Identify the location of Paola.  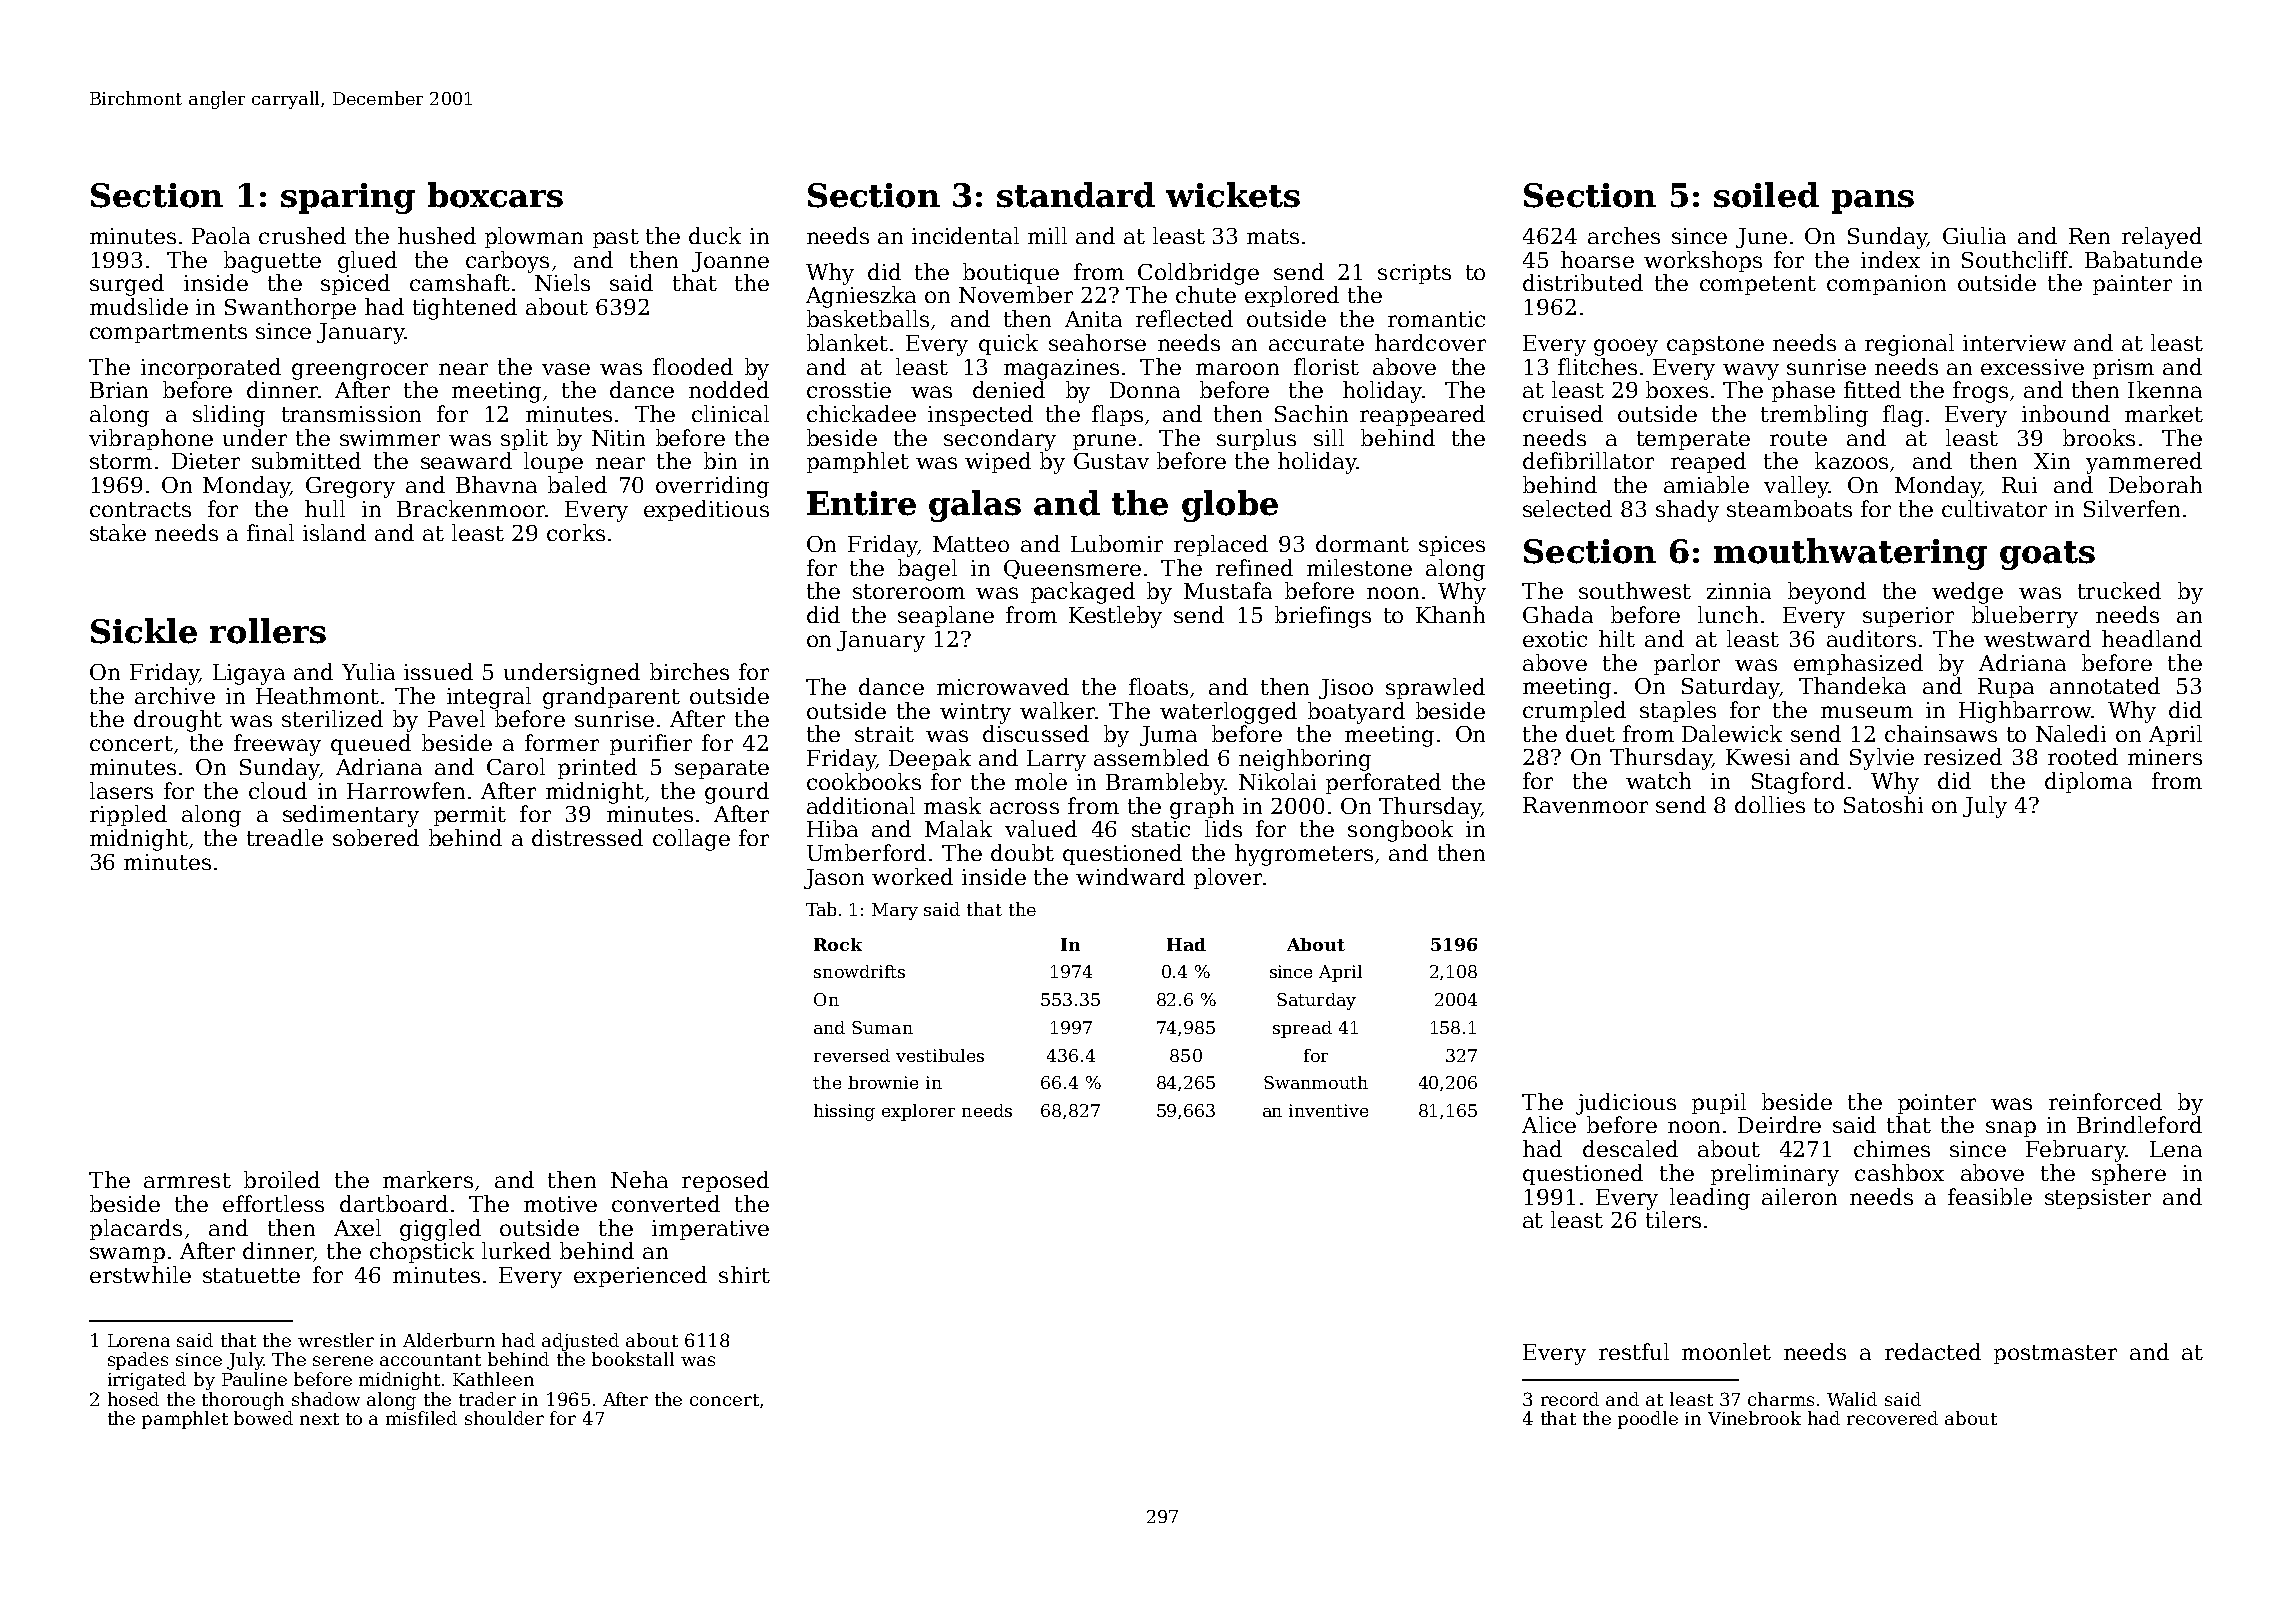
(221, 235).
